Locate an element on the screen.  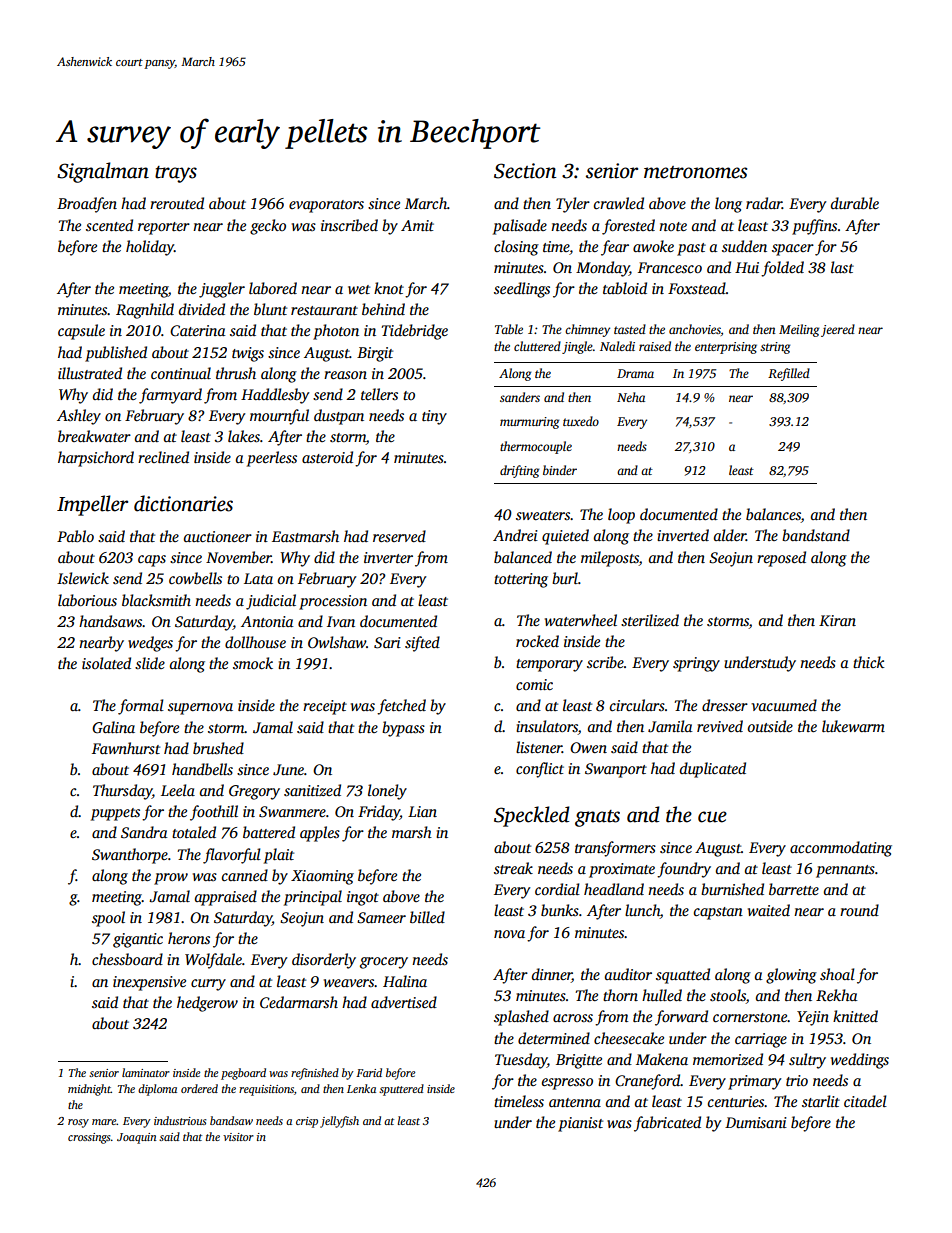
puppets is located at coordinates (115, 814).
